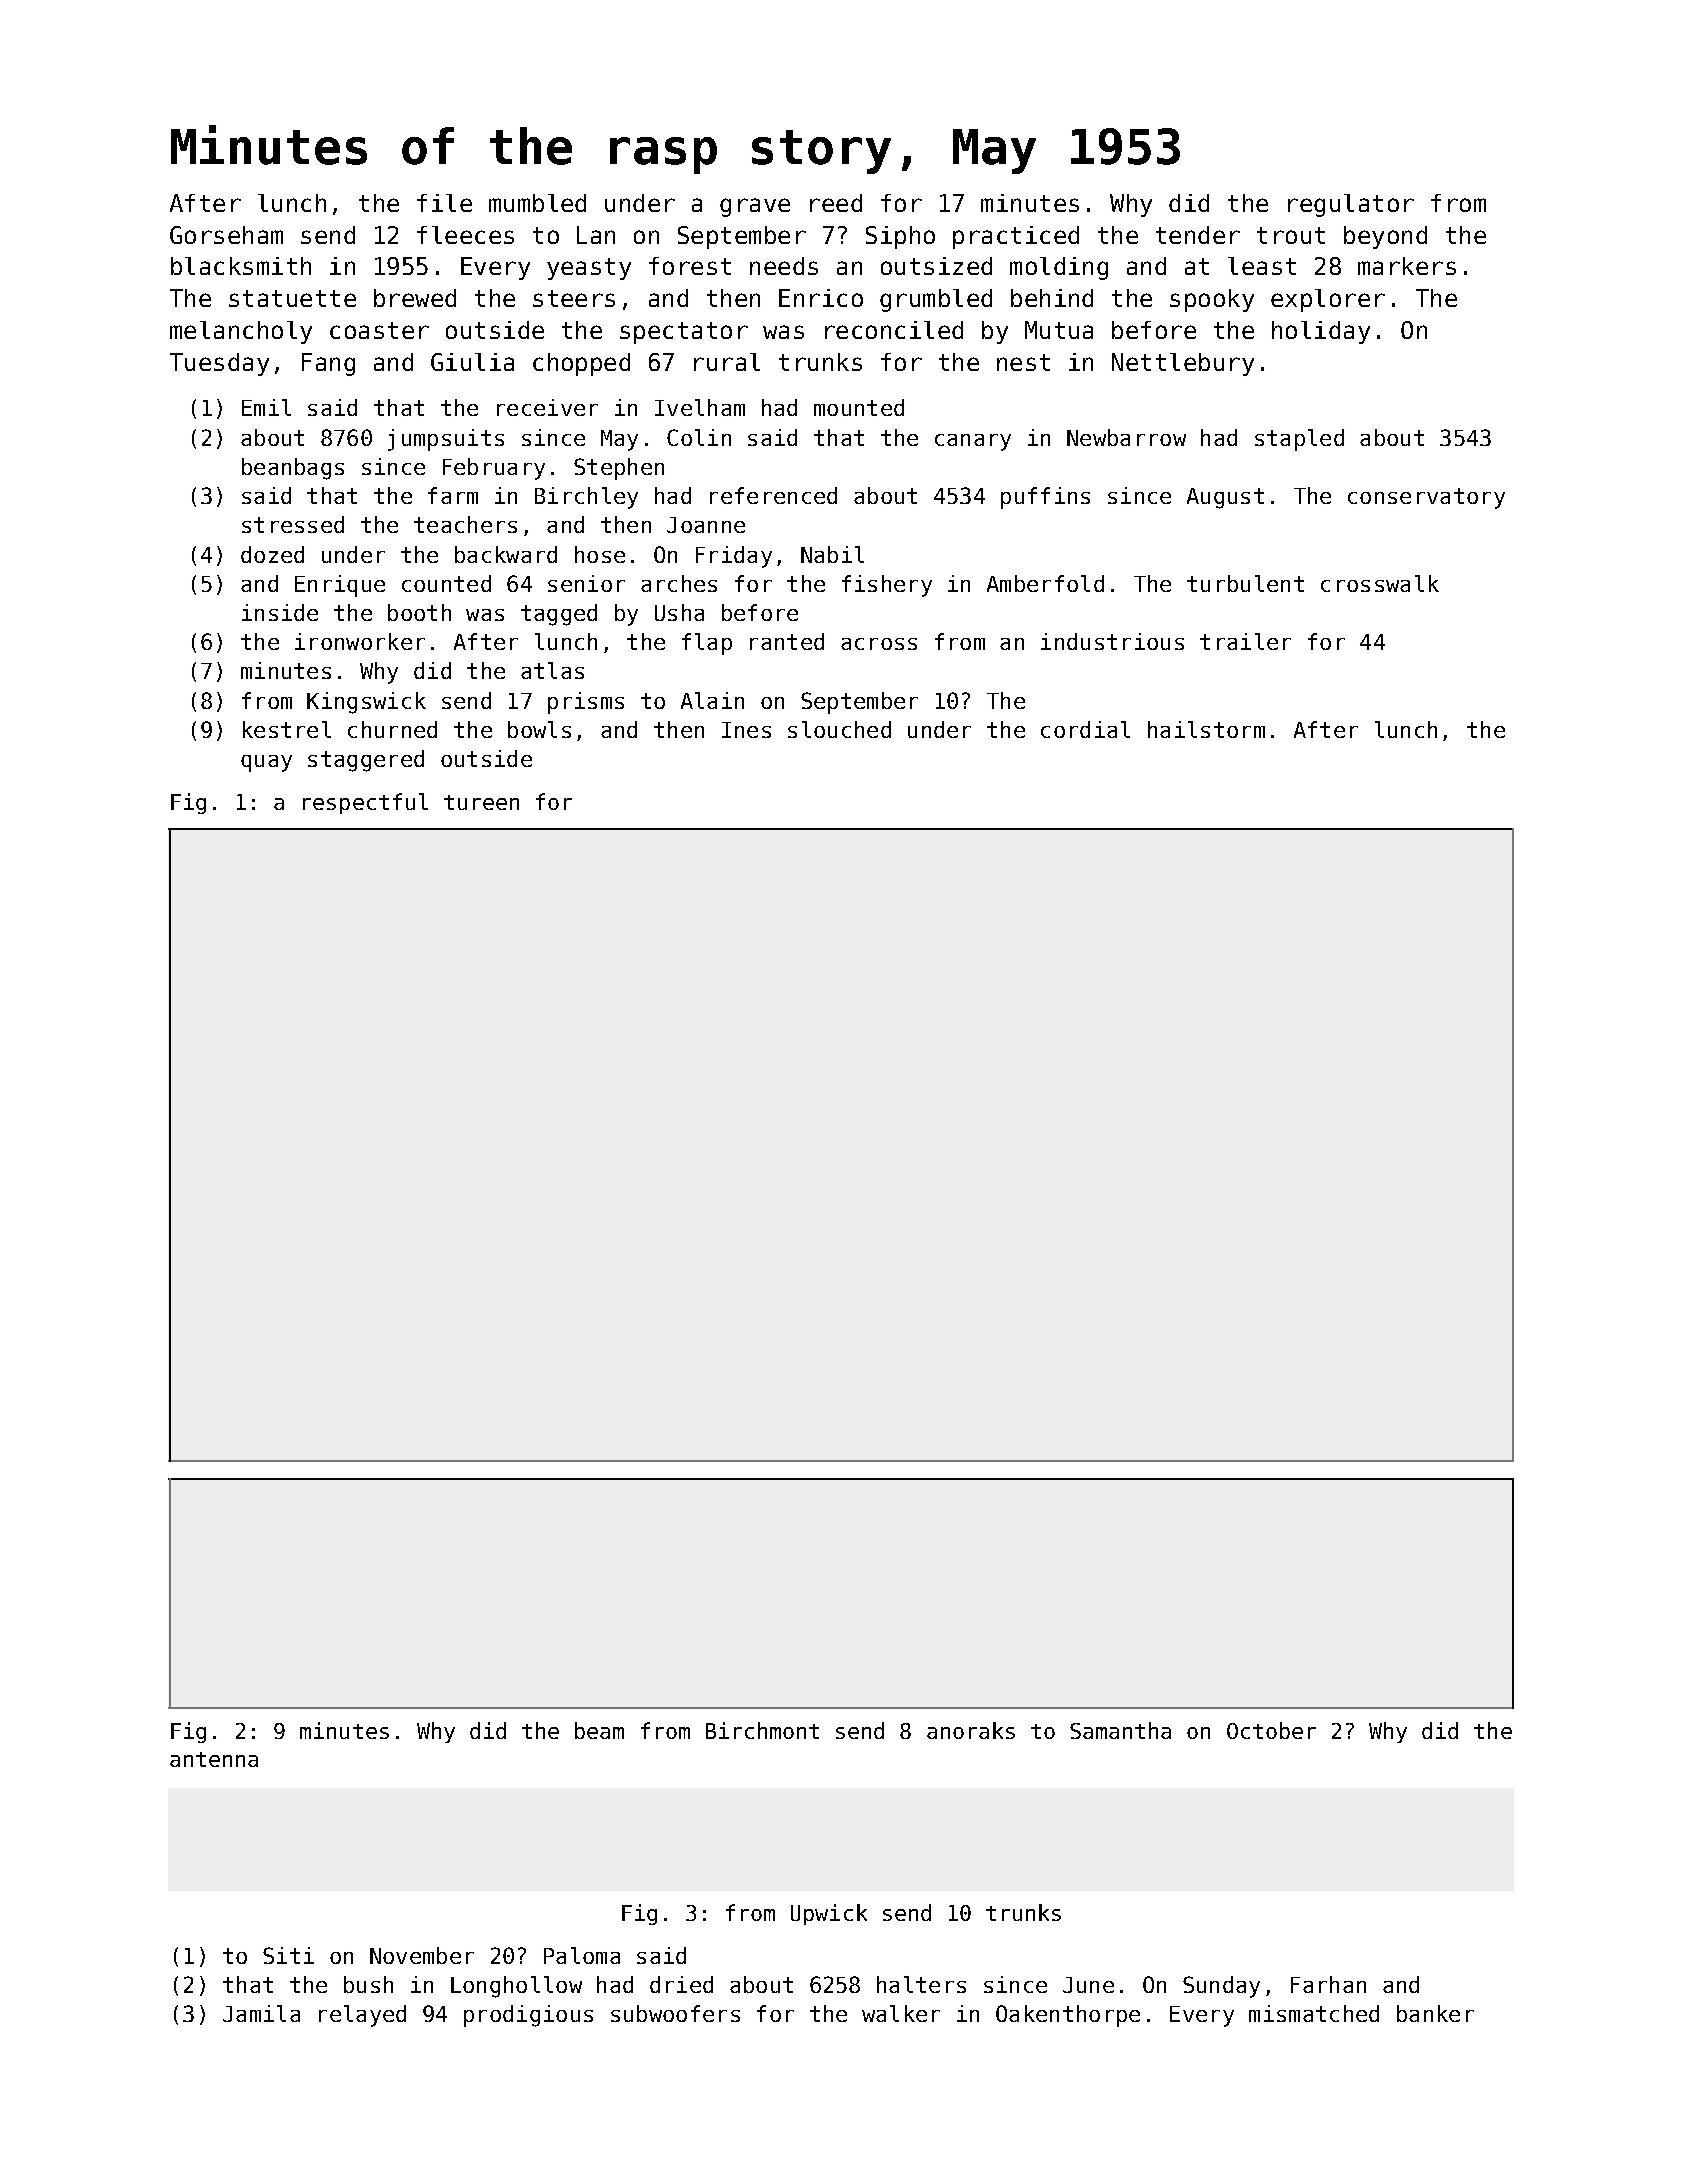  What do you see at coordinates (214, 1759) in the image?
I see `antenna` at bounding box center [214, 1759].
